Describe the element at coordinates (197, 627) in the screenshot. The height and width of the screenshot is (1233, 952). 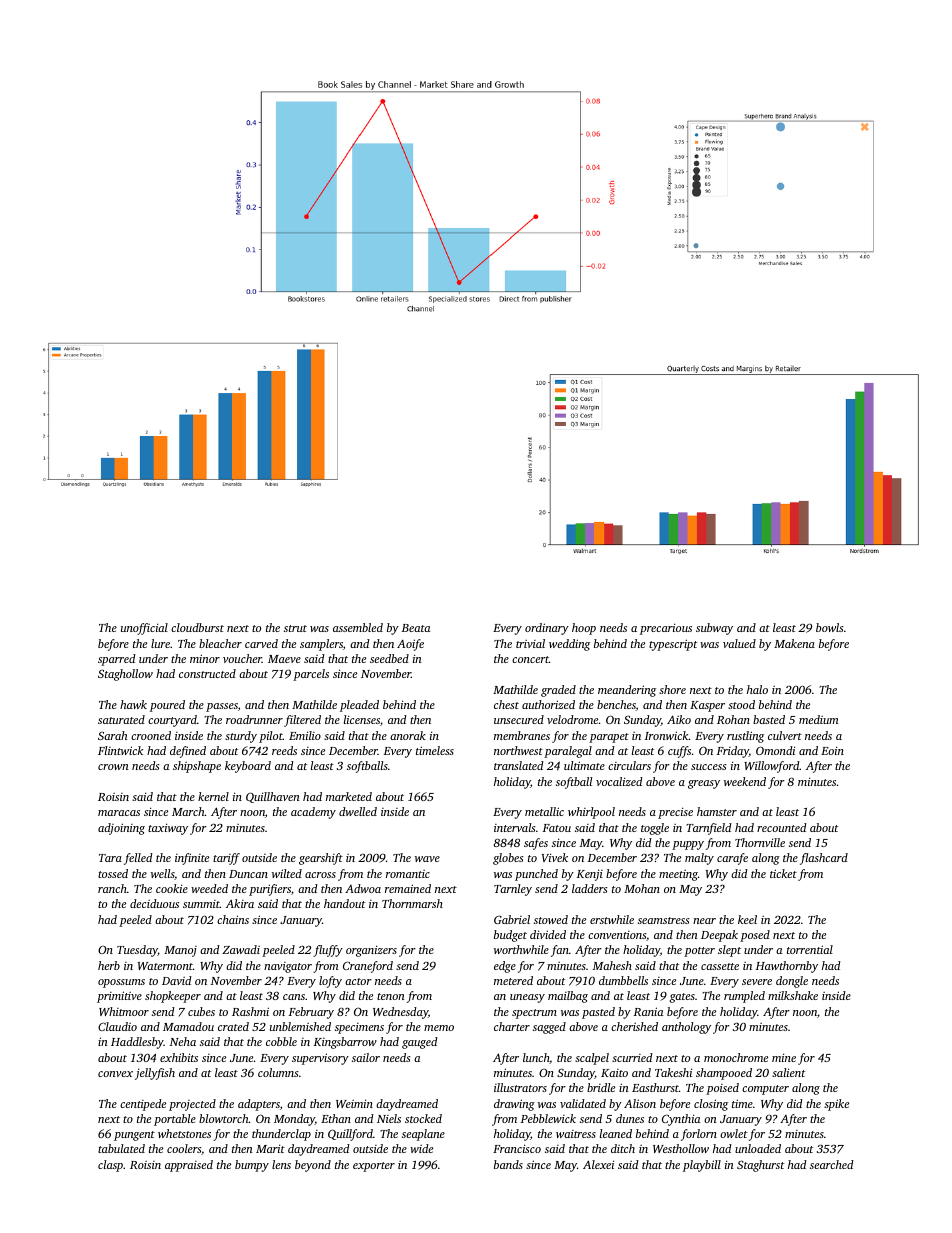
I see `cloudburst` at that location.
